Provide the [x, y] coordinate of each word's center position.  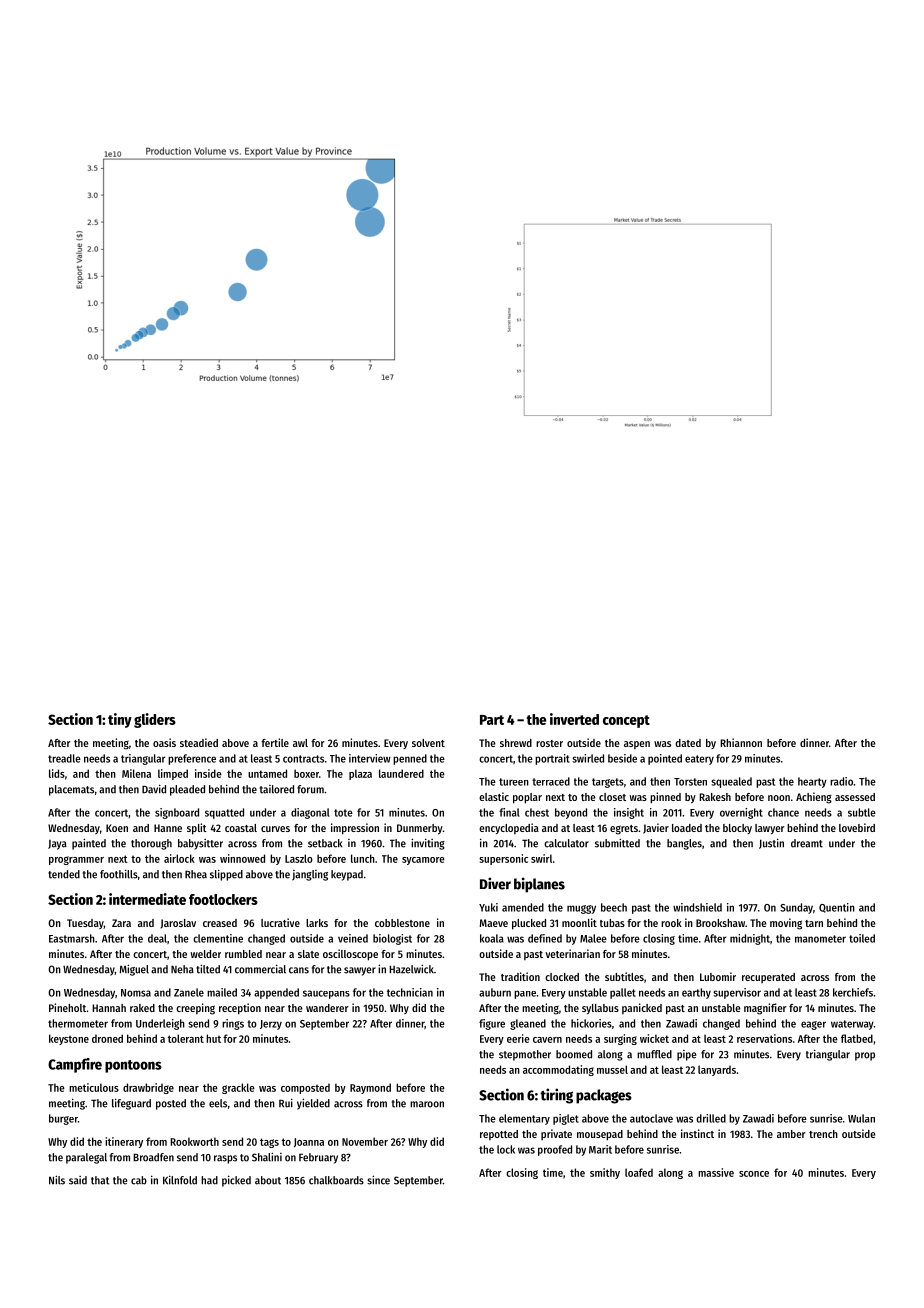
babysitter [200, 844]
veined [353, 938]
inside [208, 773]
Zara [121, 923]
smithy [605, 1173]
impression [355, 829]
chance [783, 812]
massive [716, 1172]
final [509, 812]
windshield [697, 907]
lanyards [717, 1070]
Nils [57, 1180]
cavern [547, 1040]
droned [107, 1038]
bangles [684, 844]
